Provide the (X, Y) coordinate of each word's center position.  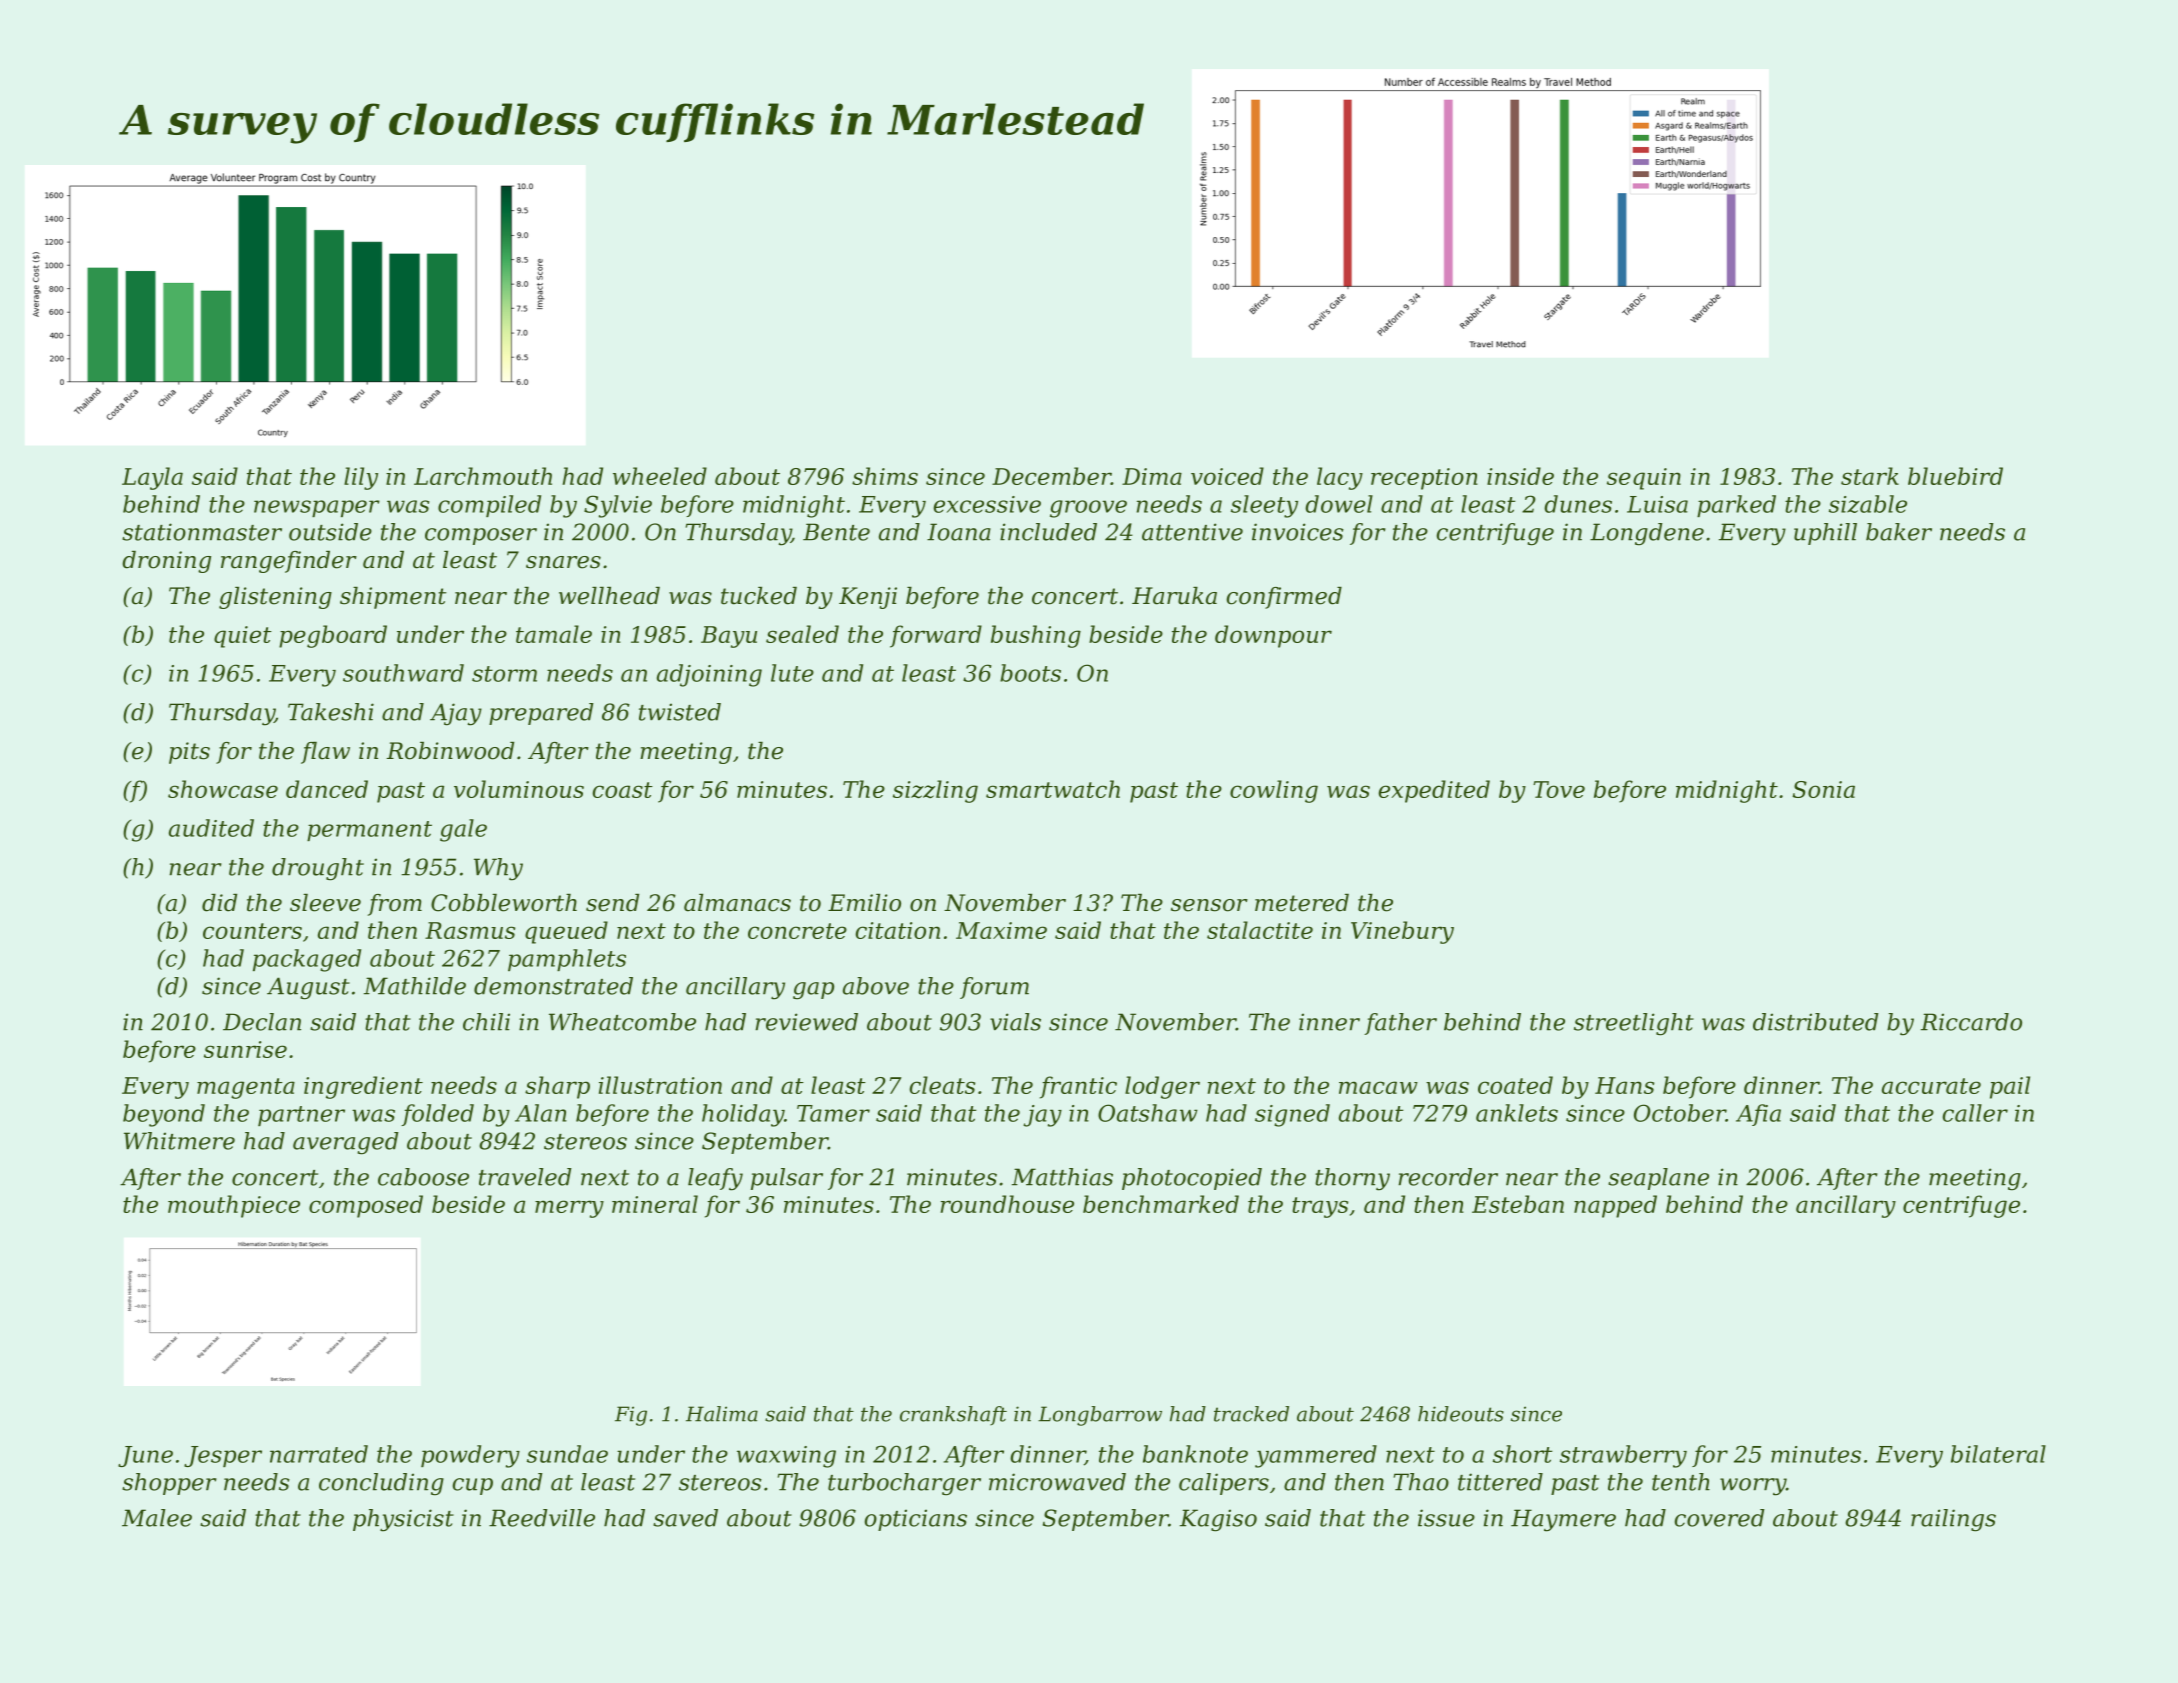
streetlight (1634, 1024)
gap (813, 991)
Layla (152, 478)
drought (318, 869)
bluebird (1955, 476)
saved (685, 1518)
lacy (1340, 478)
